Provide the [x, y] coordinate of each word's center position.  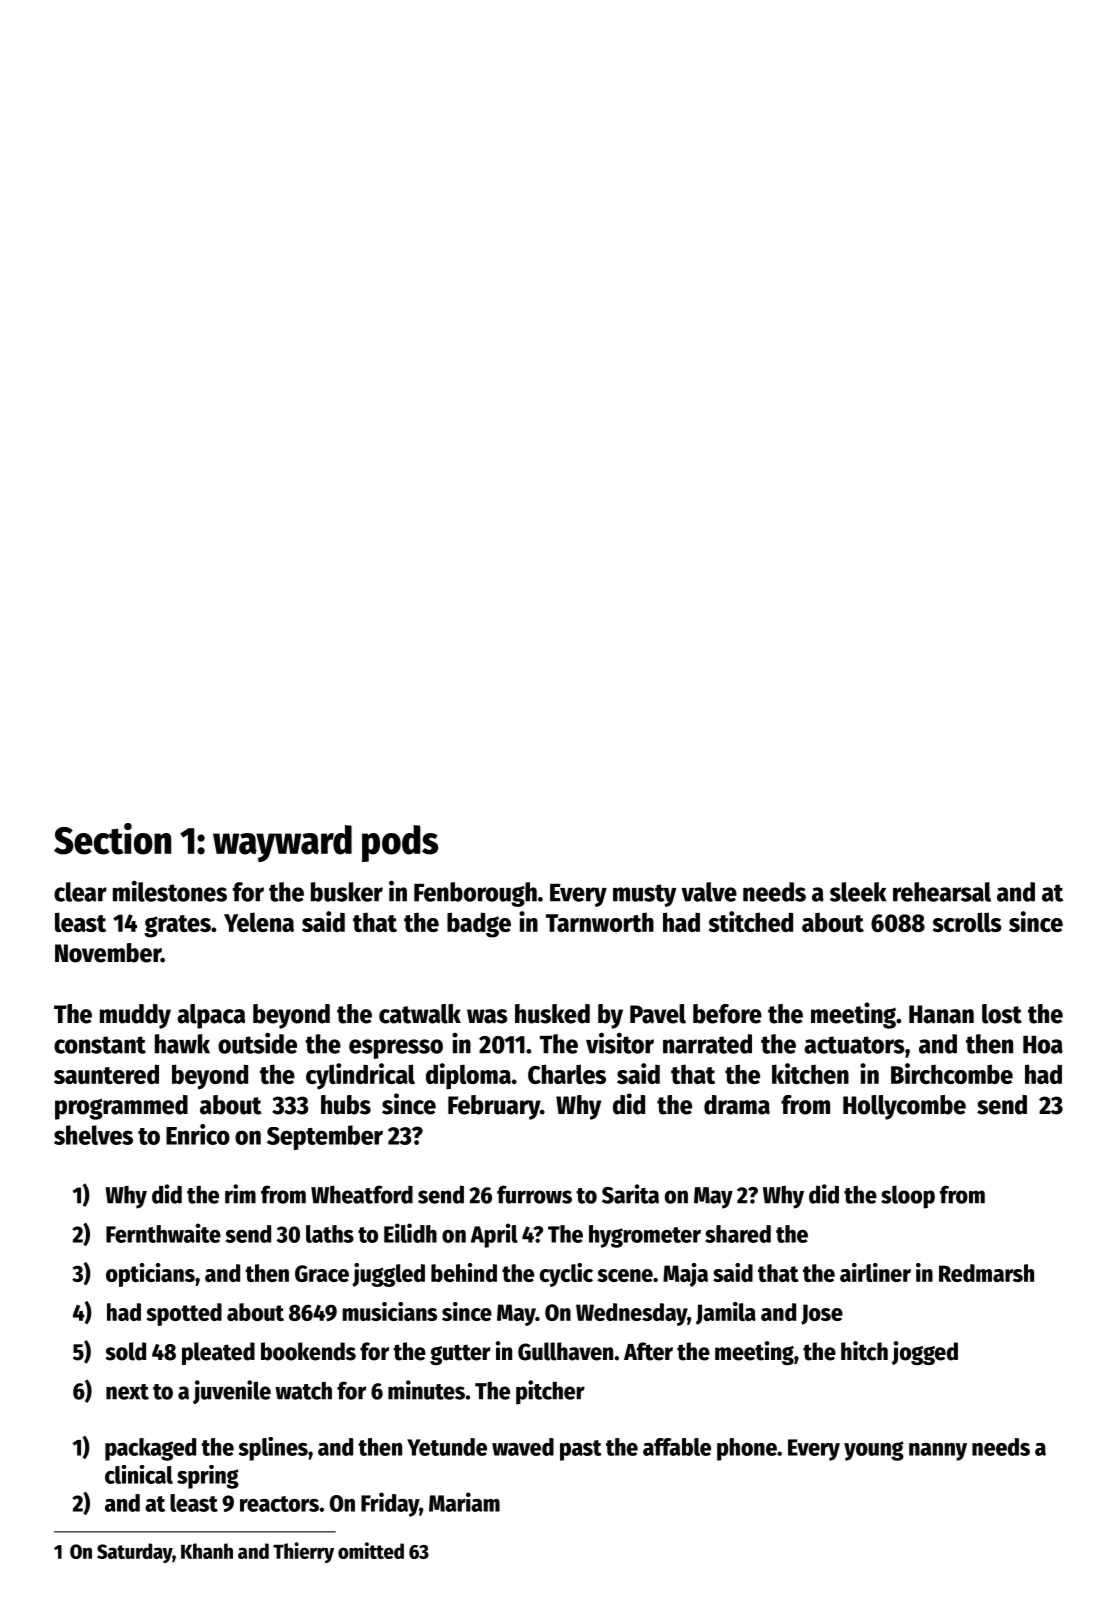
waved [523, 1447]
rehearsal [942, 892]
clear [80, 892]
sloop [908, 1197]
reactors [279, 1504]
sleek [858, 892]
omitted [371, 1550]
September [325, 1137]
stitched [751, 921]
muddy [135, 1016]
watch [303, 1391]
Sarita [630, 1194]
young [874, 1451]
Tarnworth [600, 922]
